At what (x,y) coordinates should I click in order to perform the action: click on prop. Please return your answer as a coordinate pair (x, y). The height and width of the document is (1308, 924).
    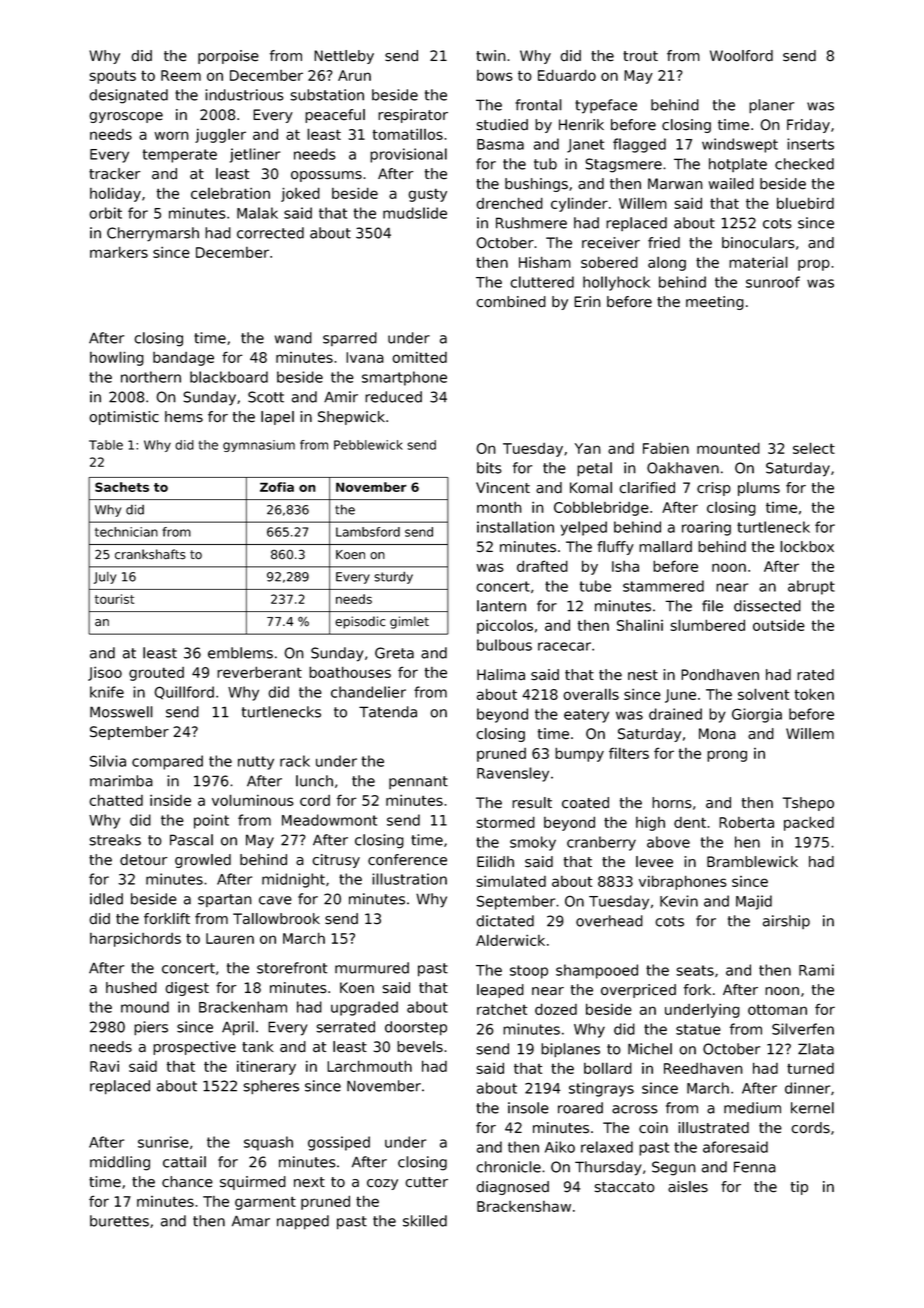
    Looking at the image, I should click on (814, 265).
